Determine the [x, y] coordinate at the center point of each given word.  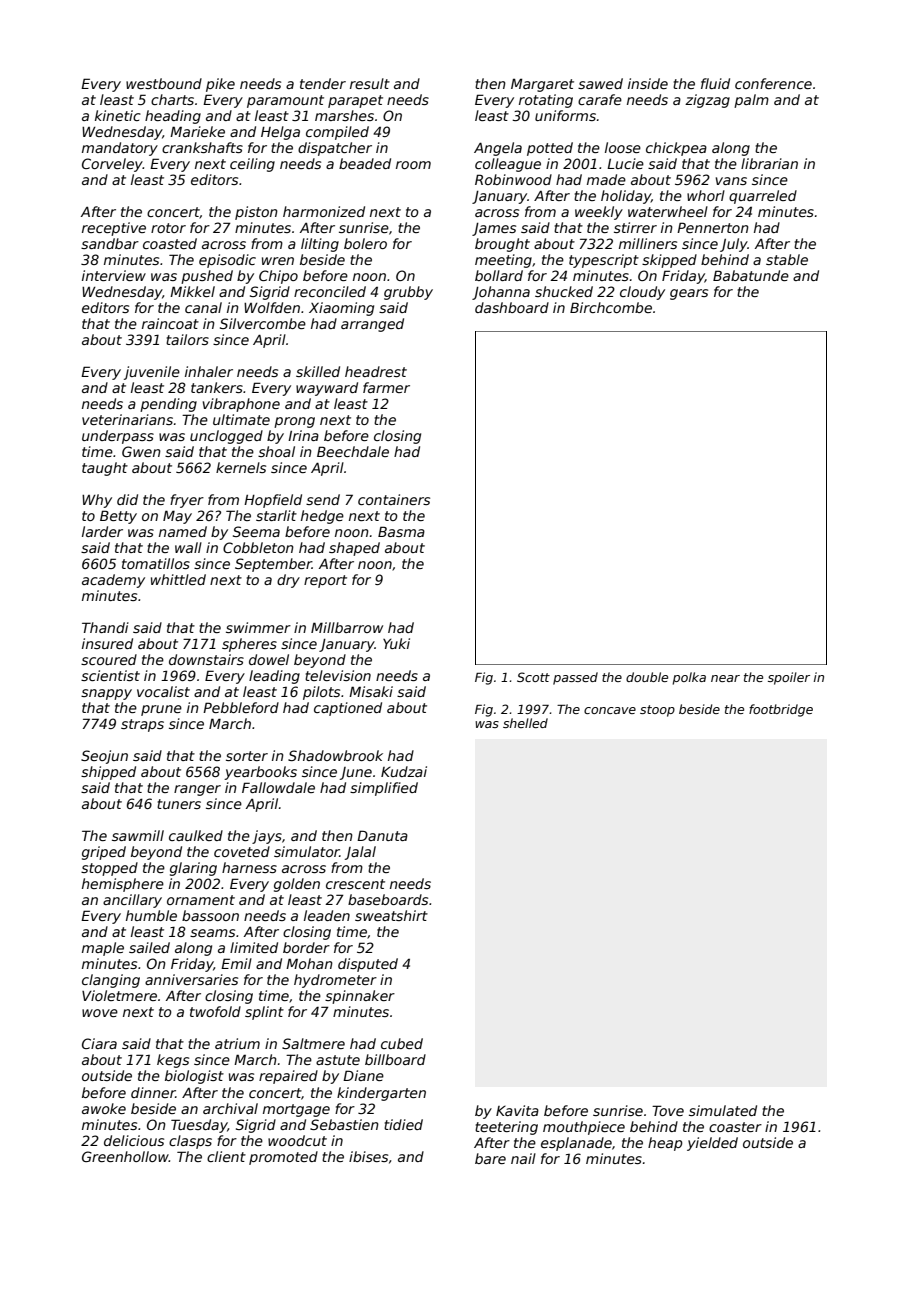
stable [787, 259]
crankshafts [202, 147]
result [370, 83]
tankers [217, 387]
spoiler [789, 678]
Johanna [501, 293]
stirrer [635, 227]
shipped [108, 773]
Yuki [396, 643]
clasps [190, 1142]
